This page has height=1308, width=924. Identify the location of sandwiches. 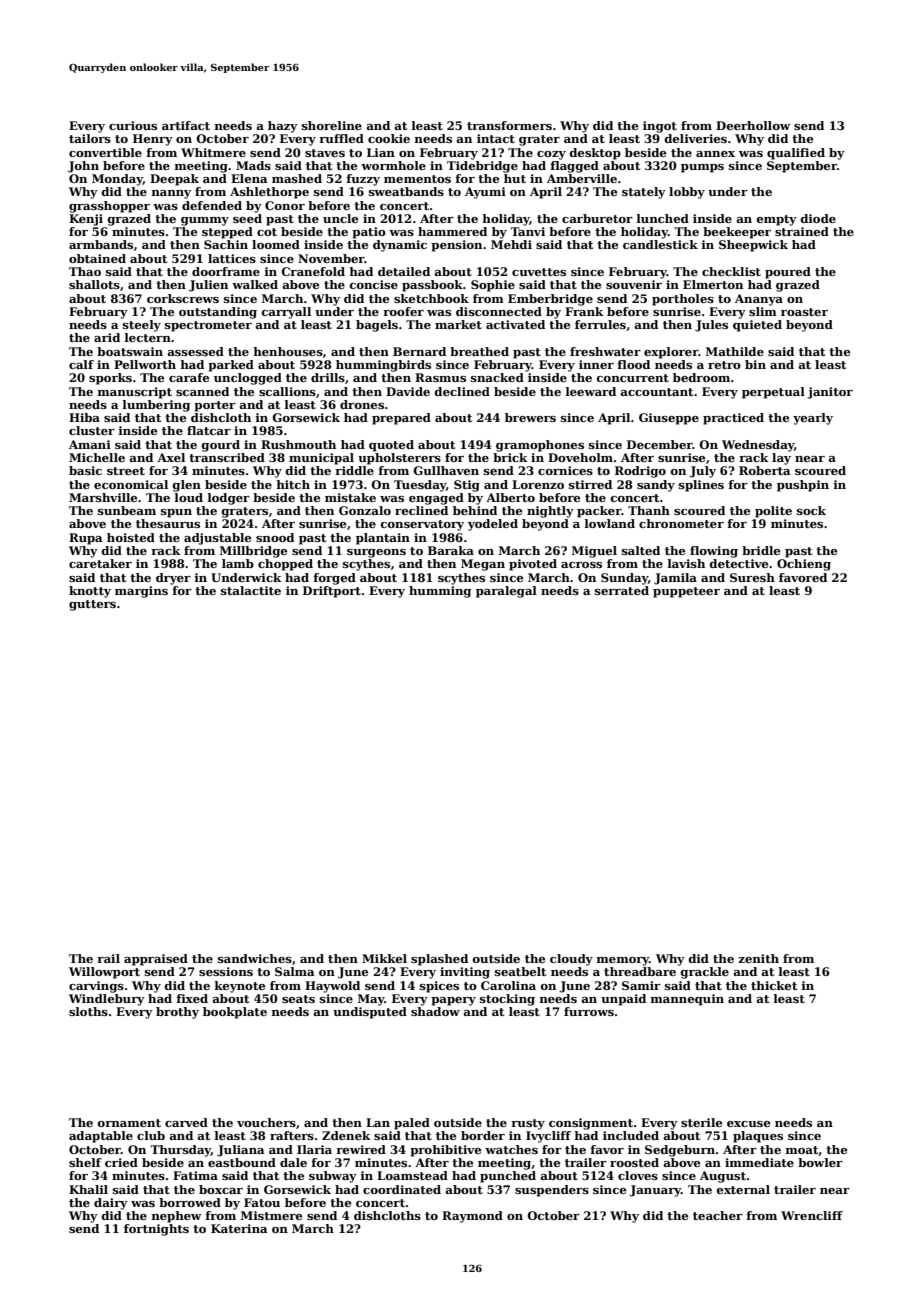
(255, 958).
